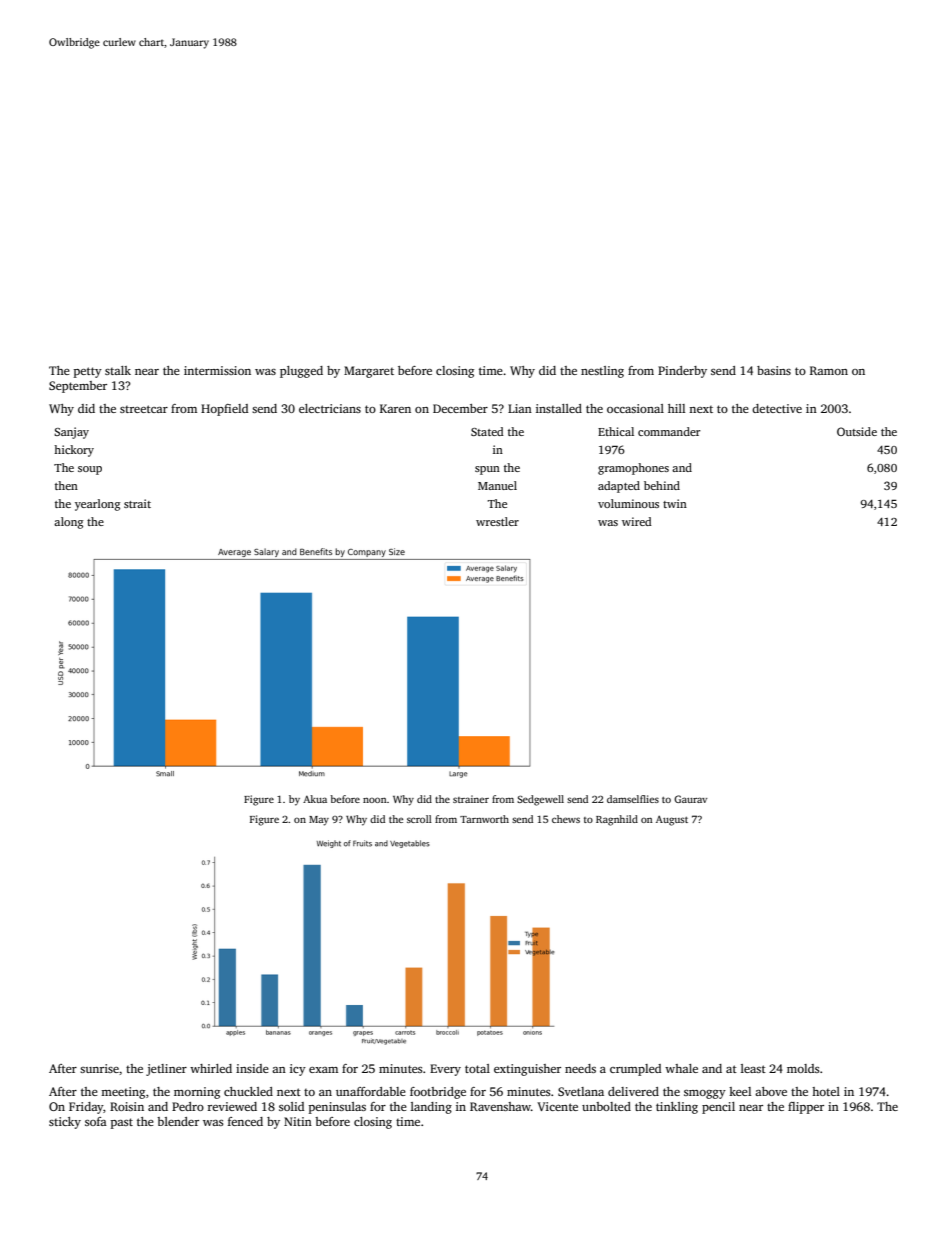 This screenshot has height=1233, width=952. What do you see at coordinates (637, 521) in the screenshot?
I see `wired` at bounding box center [637, 521].
